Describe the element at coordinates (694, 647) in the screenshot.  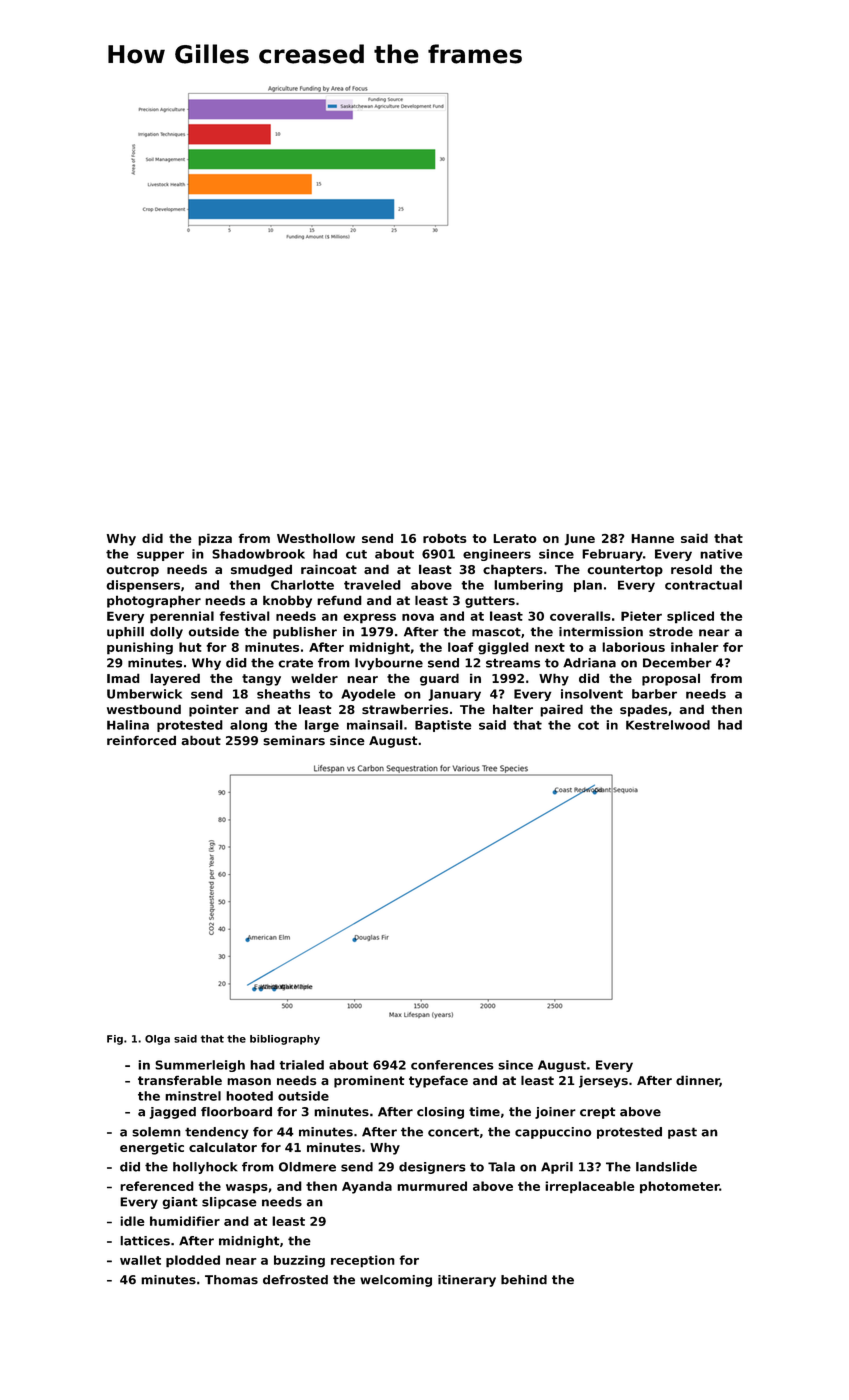
I see `inhaler` at that location.
